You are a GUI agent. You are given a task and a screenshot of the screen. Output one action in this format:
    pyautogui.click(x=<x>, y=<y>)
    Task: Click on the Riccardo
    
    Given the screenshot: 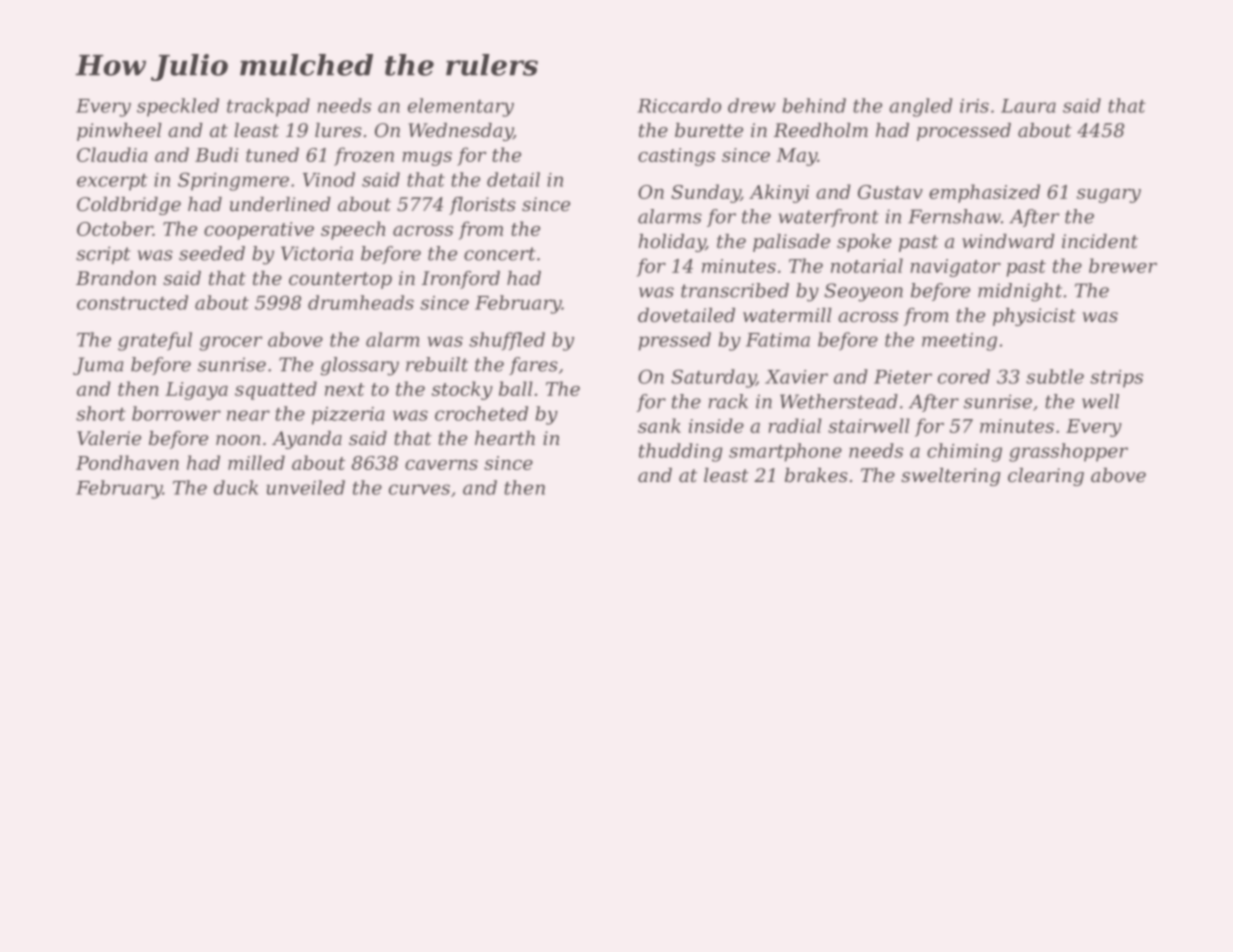 What is the action you would take?
    pyautogui.click(x=679, y=105)
